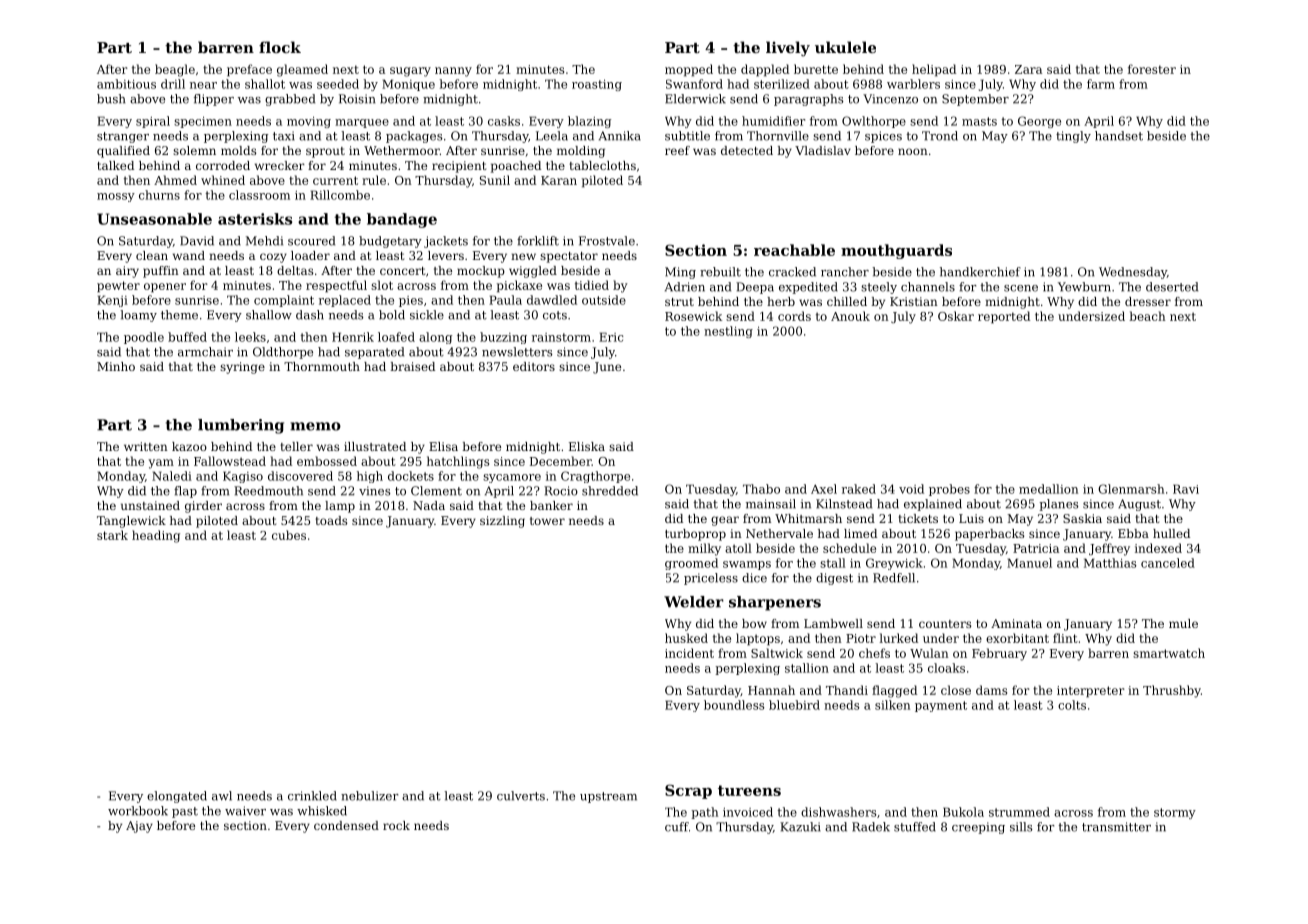  Describe the element at coordinates (502, 522) in the screenshot. I see `sizzling` at that location.
